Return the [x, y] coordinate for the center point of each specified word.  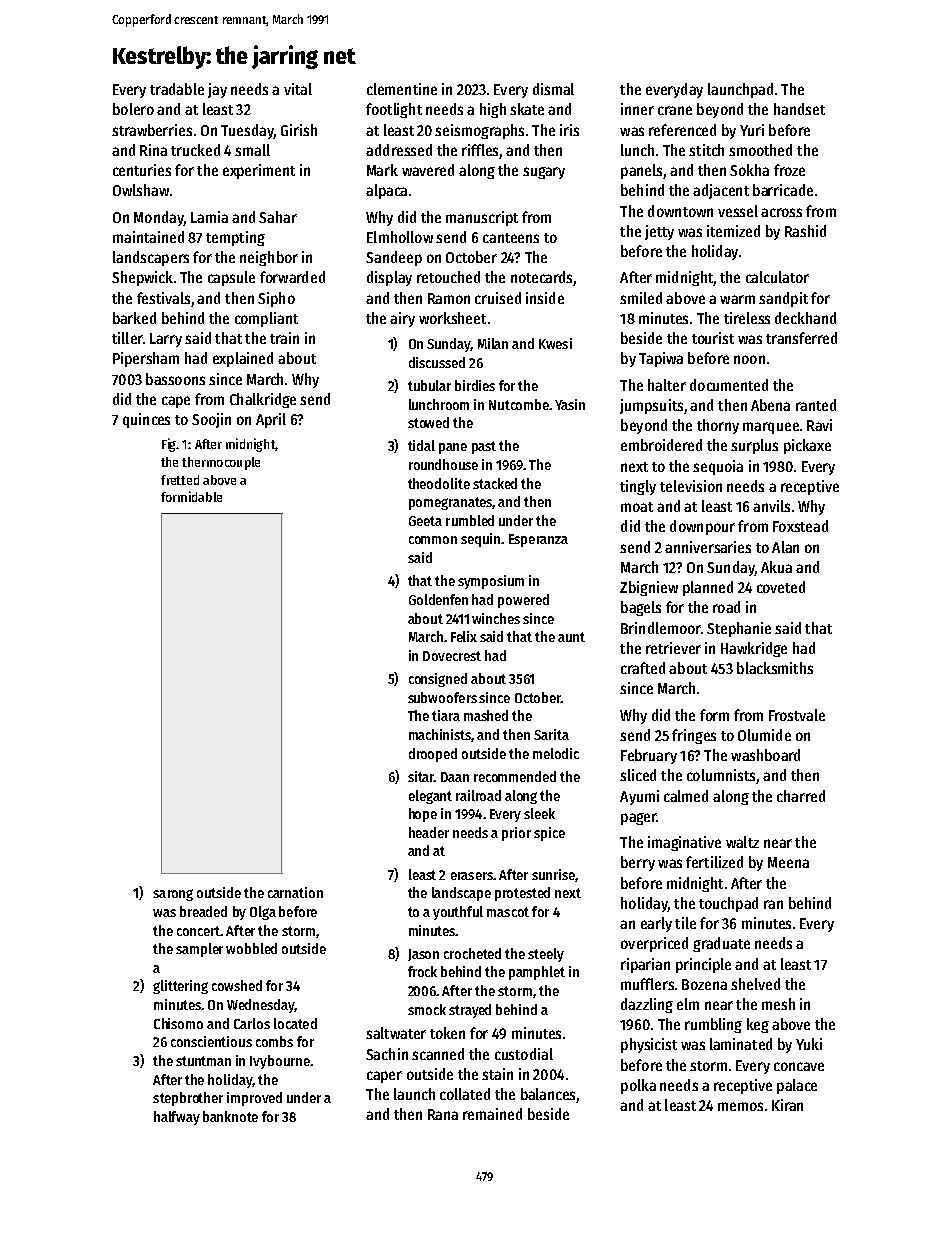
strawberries [152, 130]
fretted [180, 480]
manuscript [482, 218]
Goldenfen [438, 599]
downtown [680, 211]
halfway [177, 1118]
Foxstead [800, 526]
